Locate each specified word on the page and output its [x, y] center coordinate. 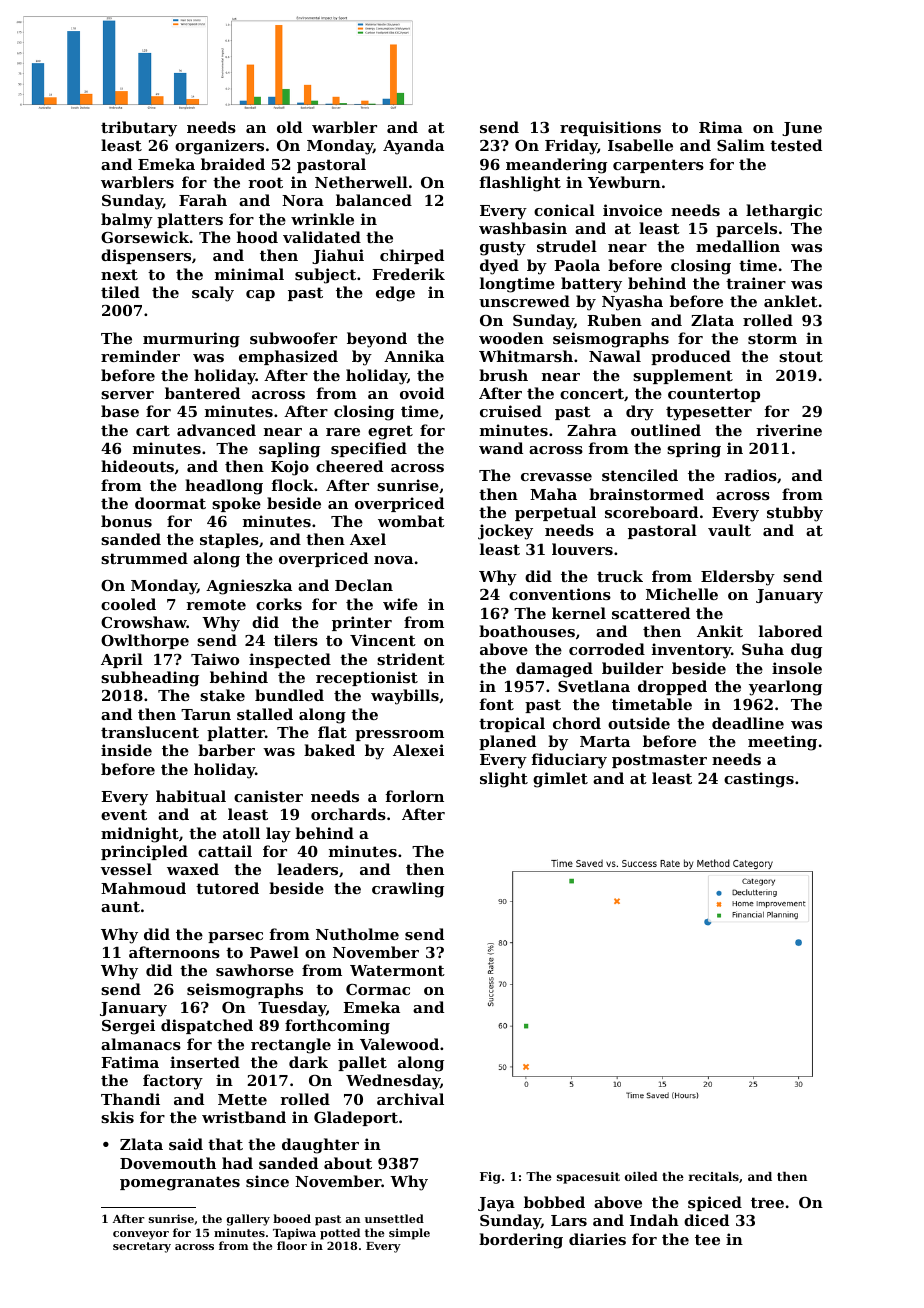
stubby [795, 514]
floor [292, 1245]
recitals [714, 1176]
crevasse [556, 477]
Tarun [206, 714]
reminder [140, 356]
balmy [127, 221]
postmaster [659, 761]
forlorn [415, 796]
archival [410, 1099]
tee [707, 1239]
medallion [738, 246]
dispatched [207, 1026]
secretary [142, 1247]
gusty [503, 248]
